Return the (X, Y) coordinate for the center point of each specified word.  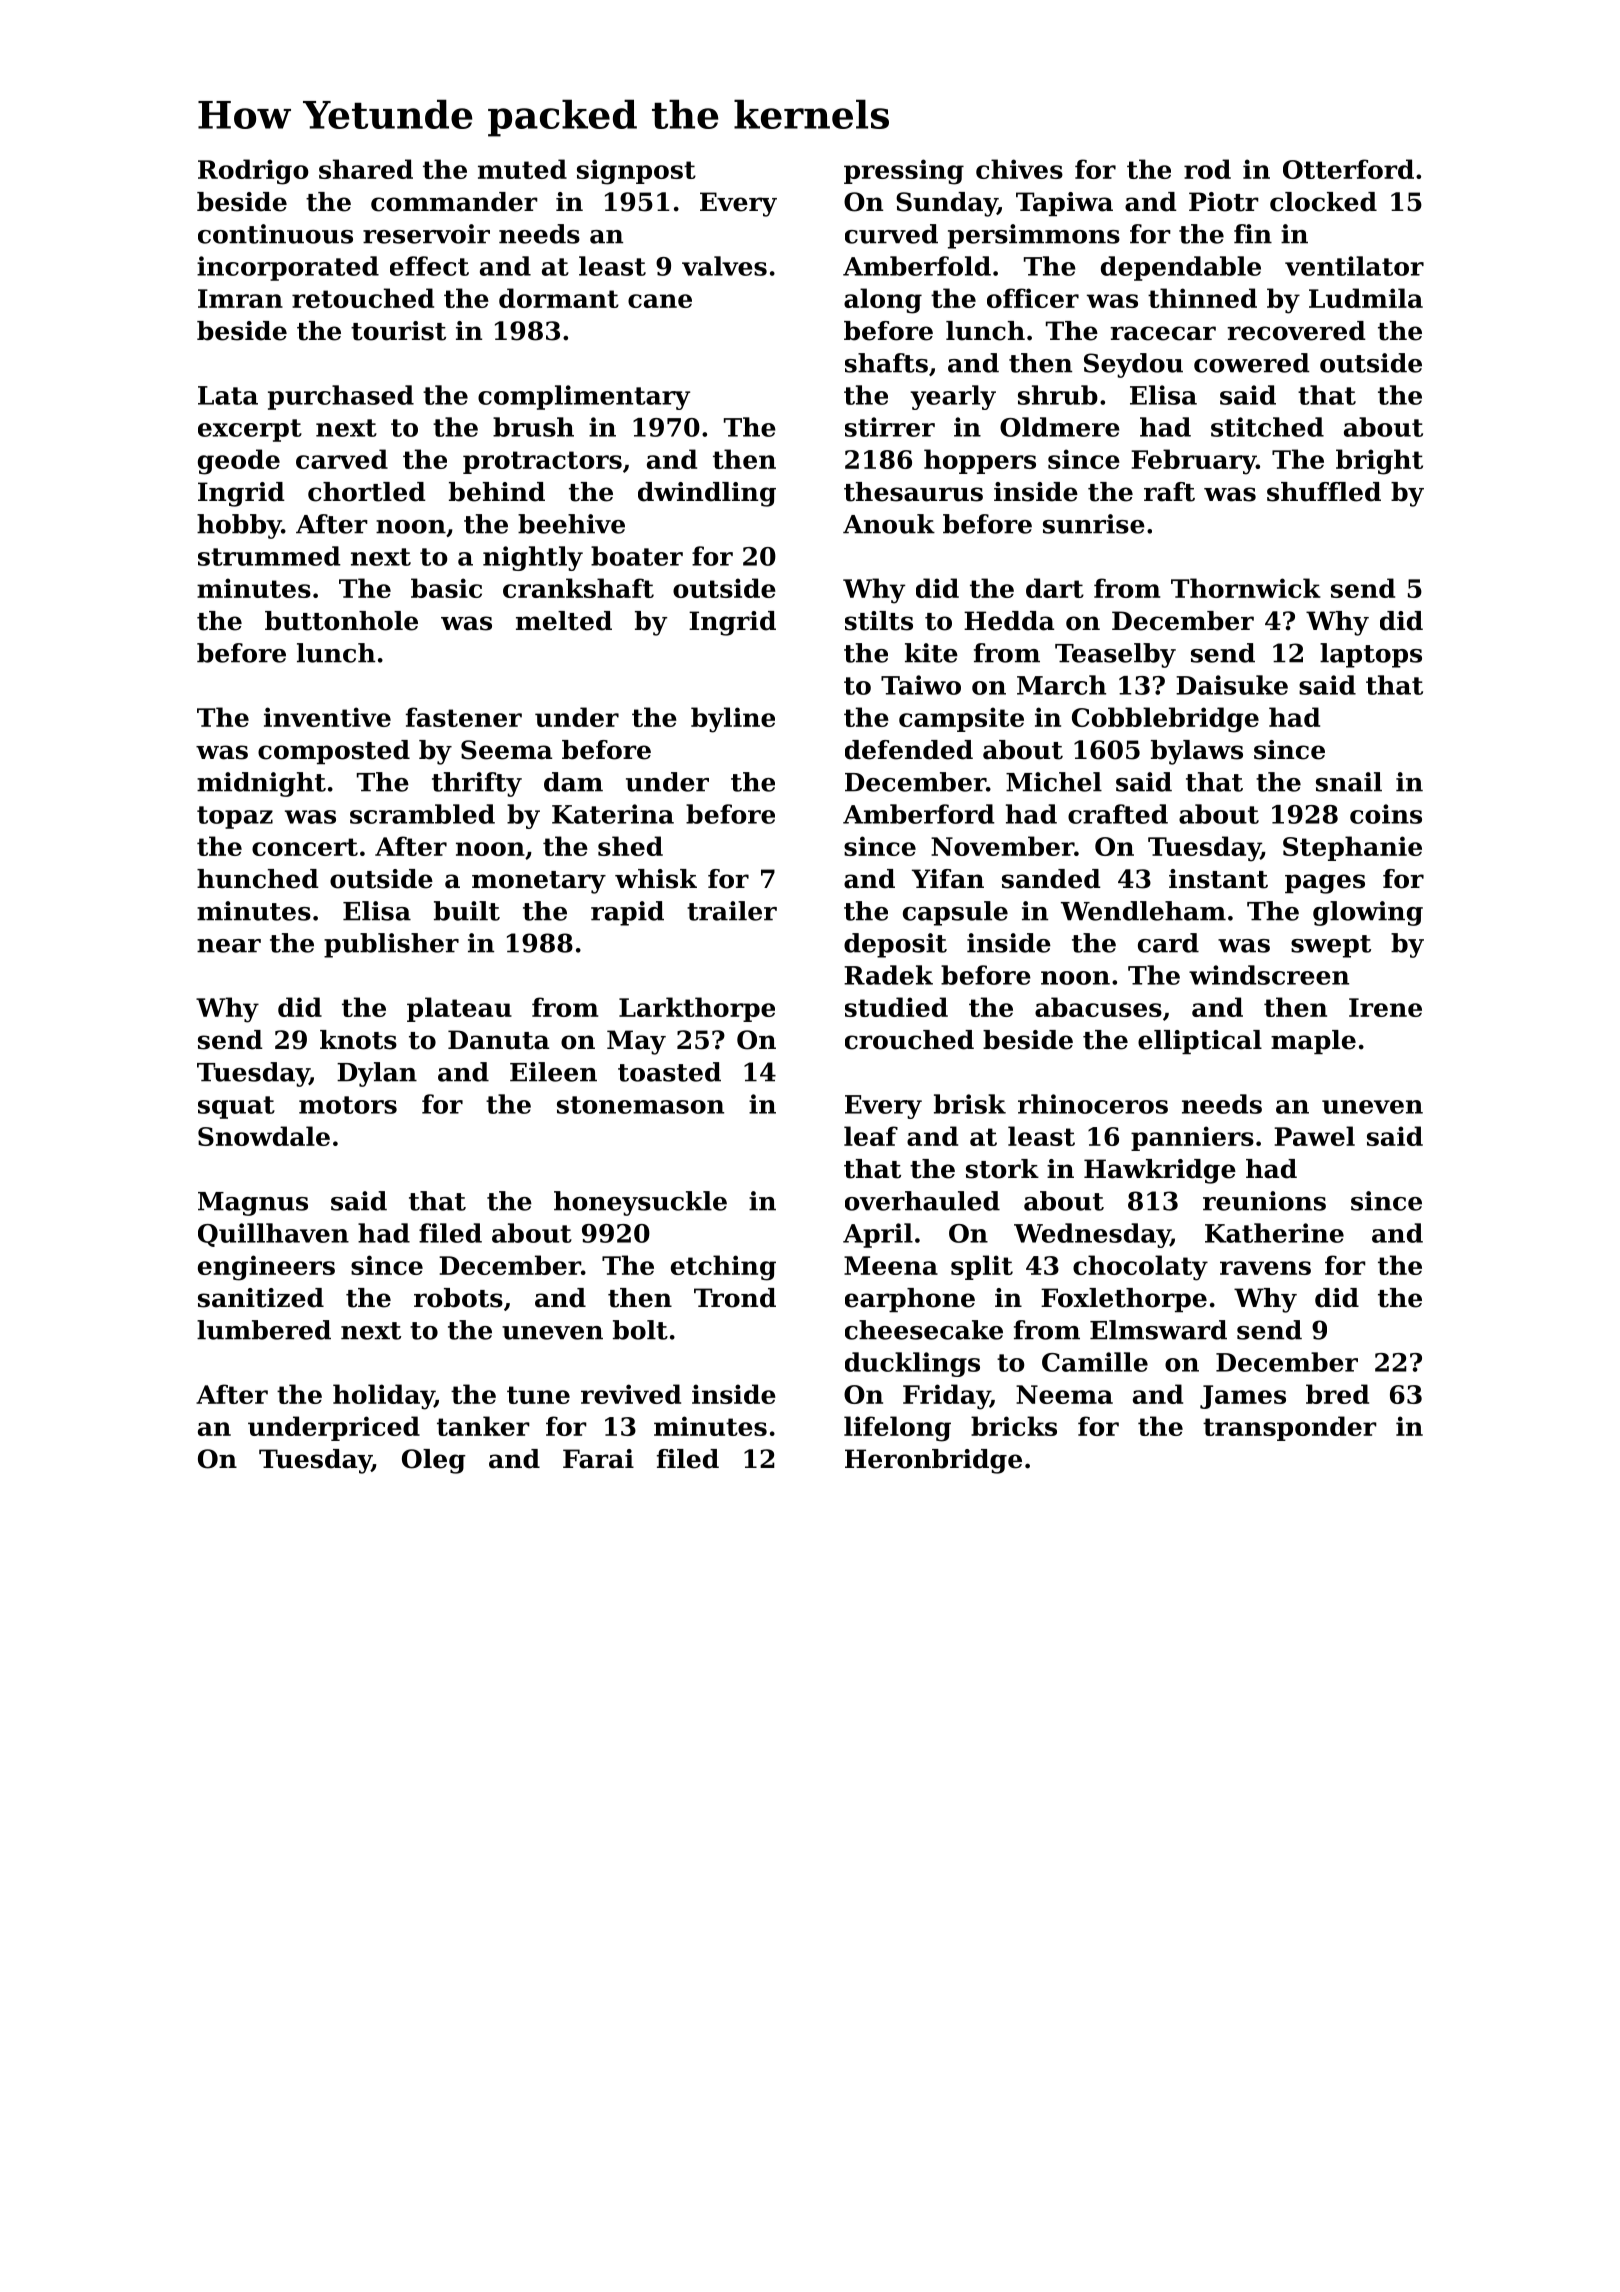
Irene (1385, 1007)
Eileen (553, 1072)
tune (538, 1395)
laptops (1371, 655)
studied (896, 1007)
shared (366, 169)
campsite (961, 719)
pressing (904, 172)
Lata (228, 395)
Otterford (1348, 169)
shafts (886, 363)
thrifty (477, 784)
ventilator (1354, 266)
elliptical (1200, 1042)
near (229, 946)
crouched (909, 1040)
